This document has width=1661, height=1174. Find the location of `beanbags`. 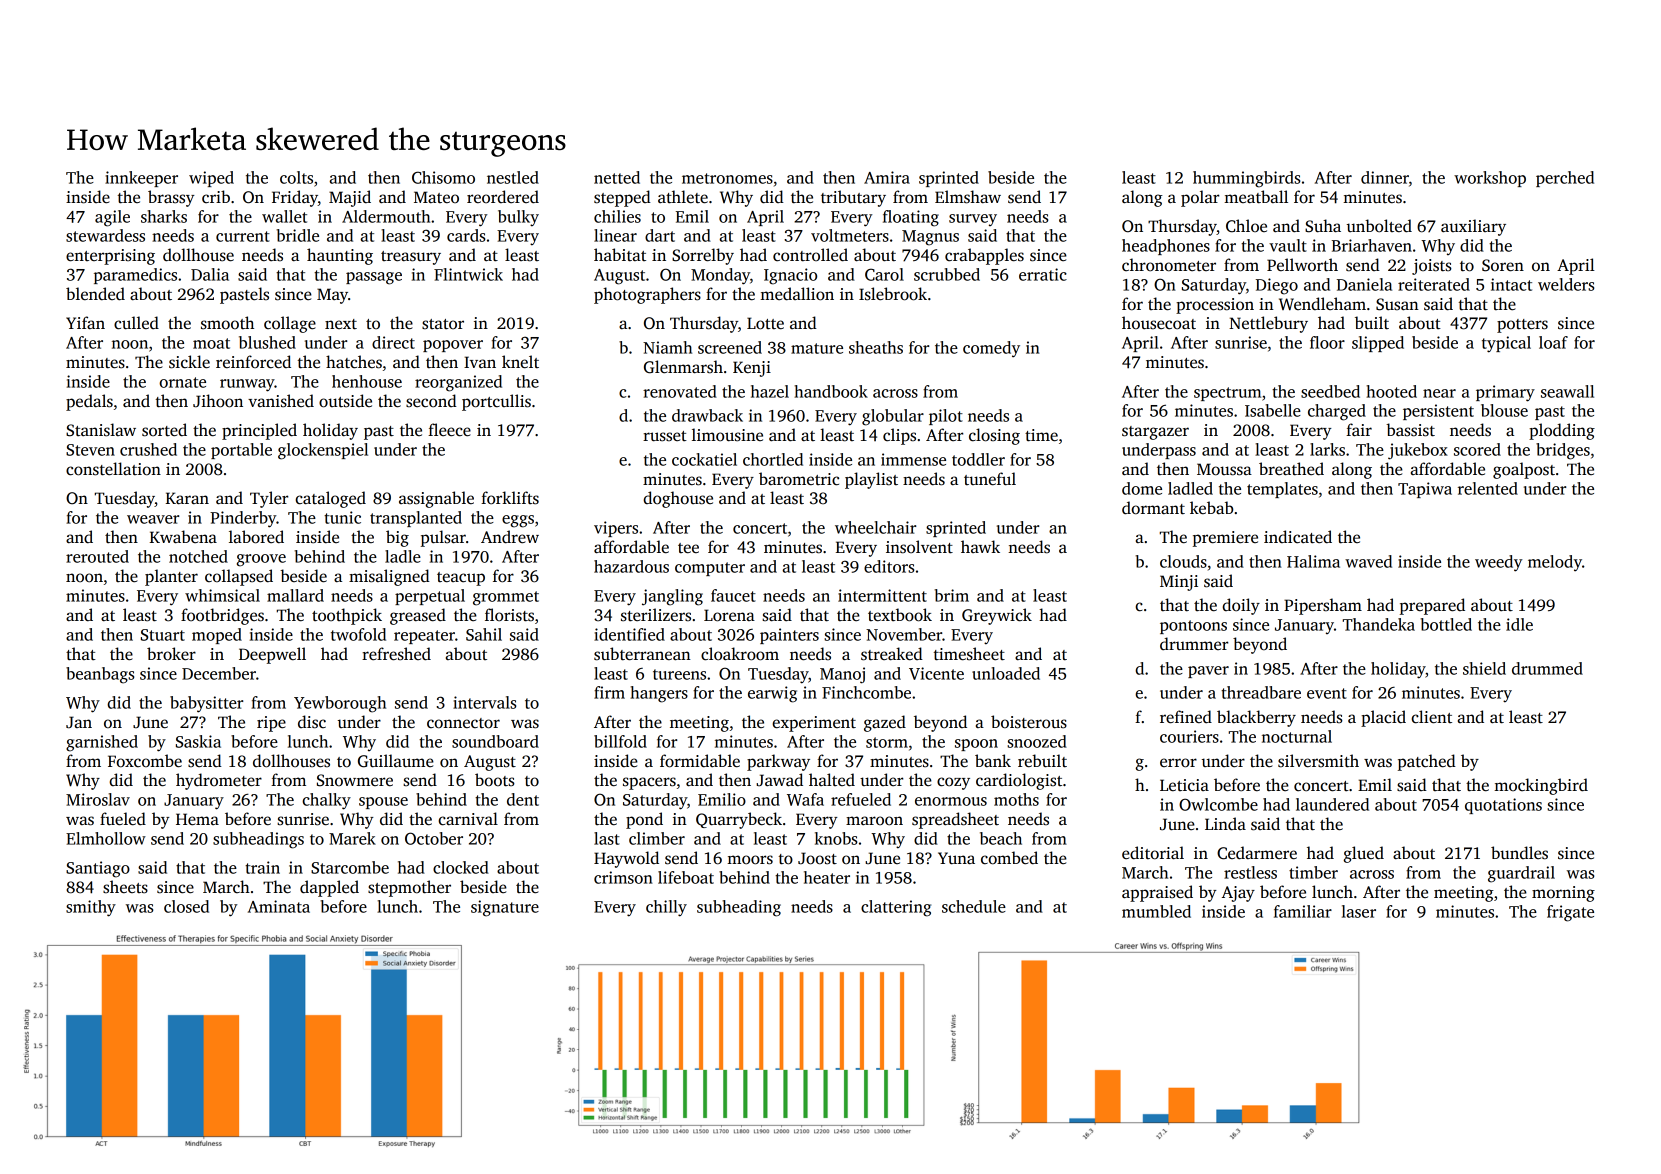

beanbags is located at coordinates (100, 675).
